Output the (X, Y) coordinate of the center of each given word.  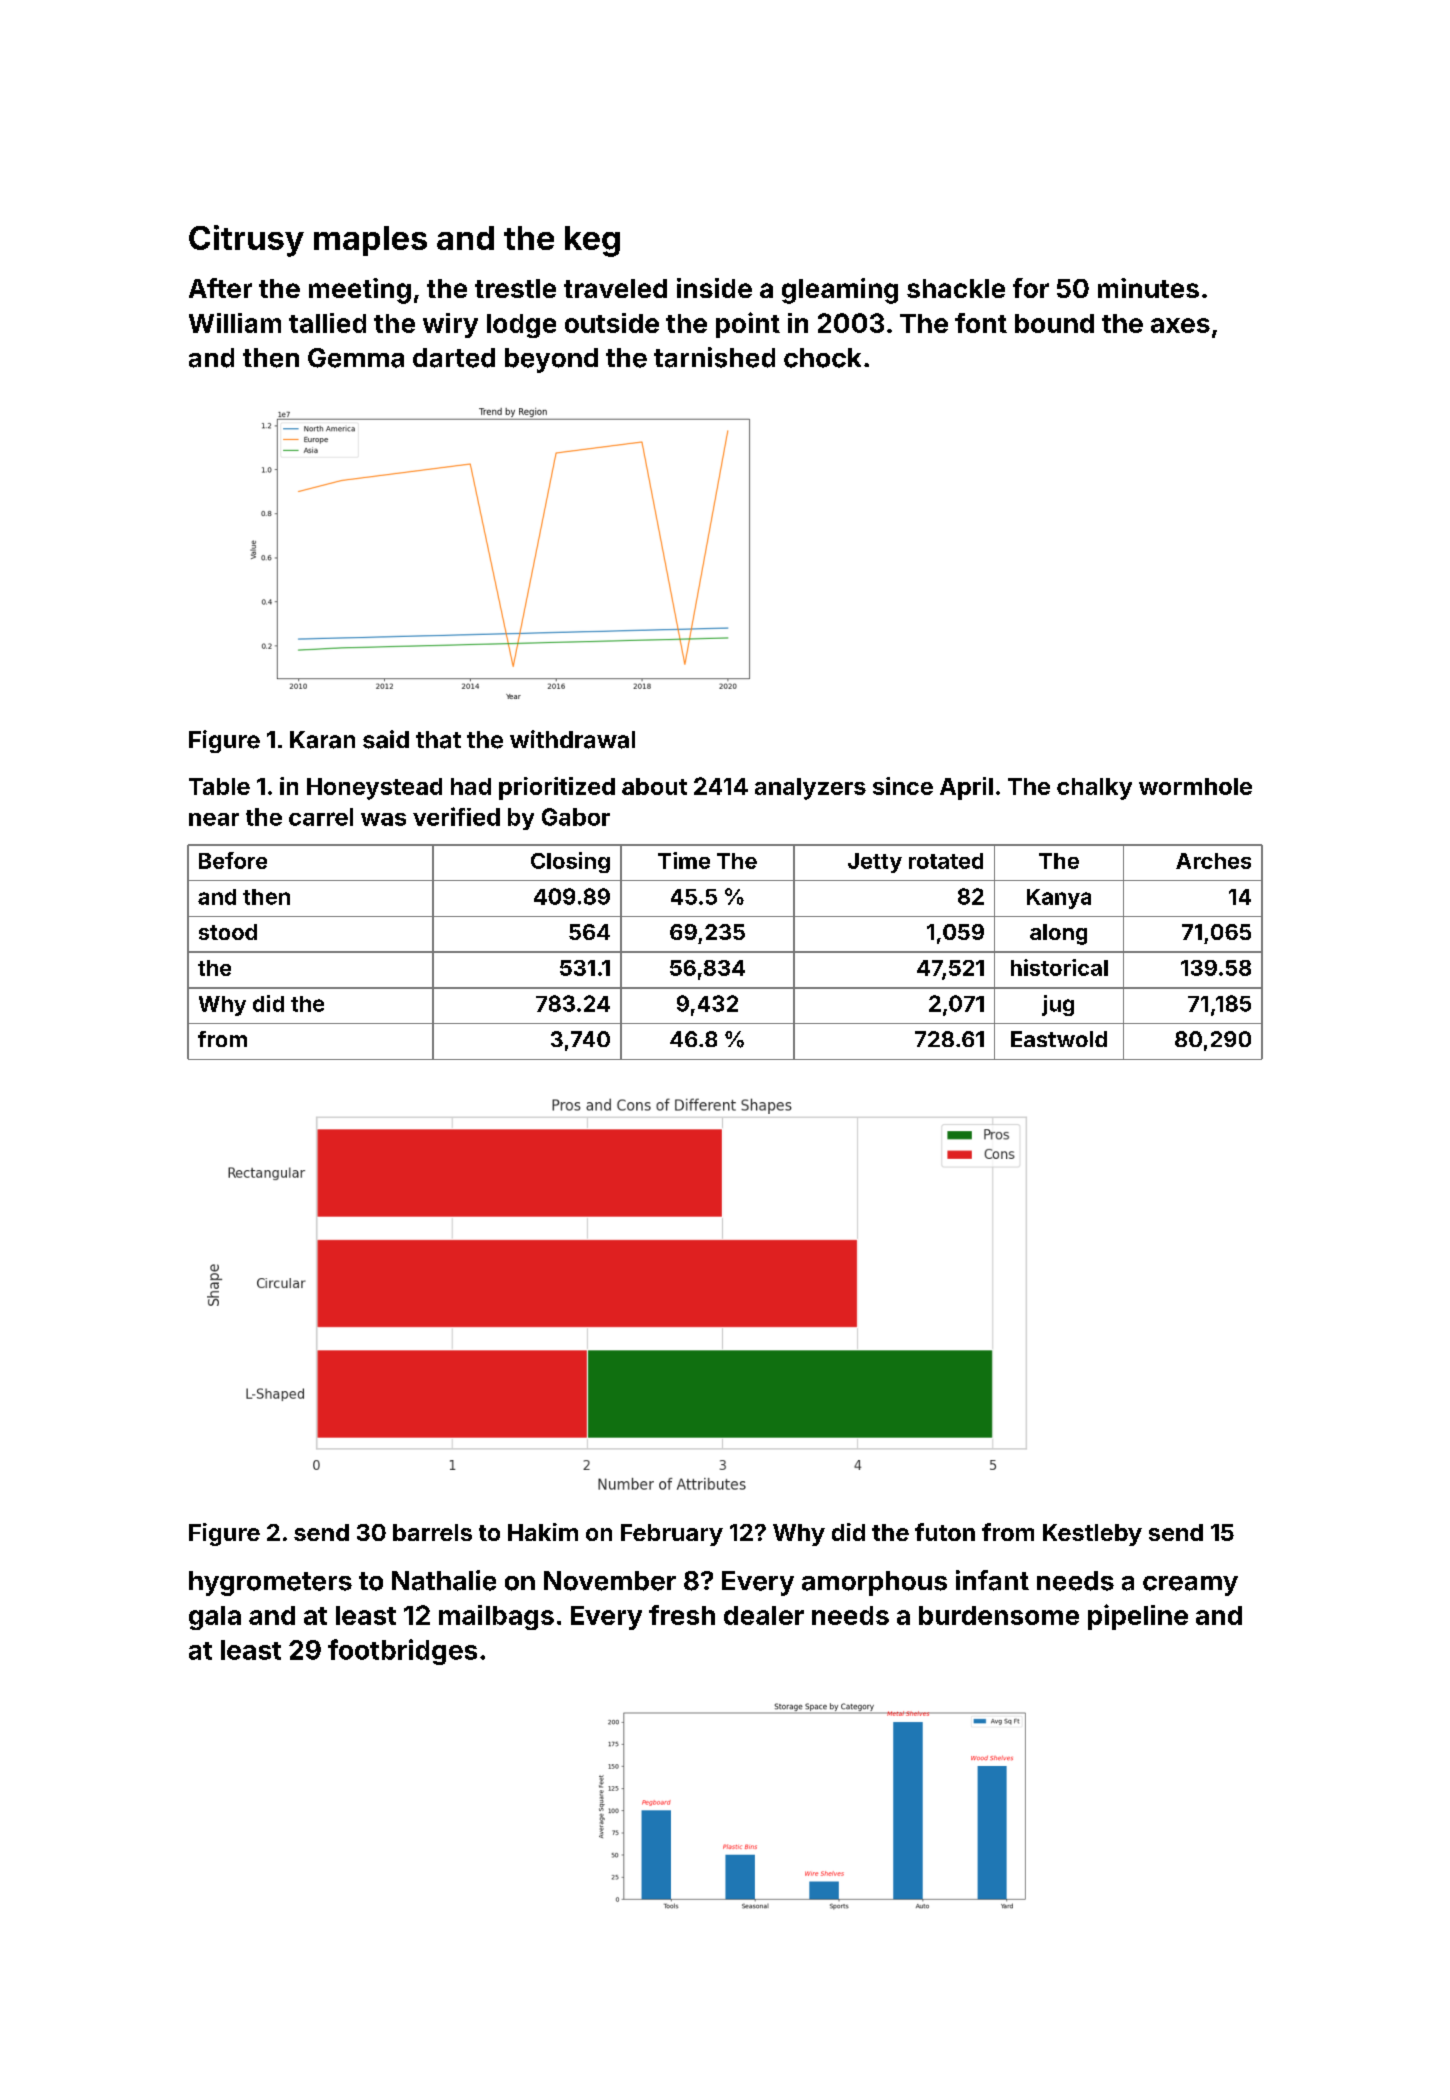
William (235, 323)
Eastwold (1059, 1039)
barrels (432, 1532)
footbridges (402, 1652)
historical (1059, 967)
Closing (570, 862)
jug (1058, 1005)
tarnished (714, 357)
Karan (322, 740)
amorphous (874, 1583)
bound (1054, 323)
